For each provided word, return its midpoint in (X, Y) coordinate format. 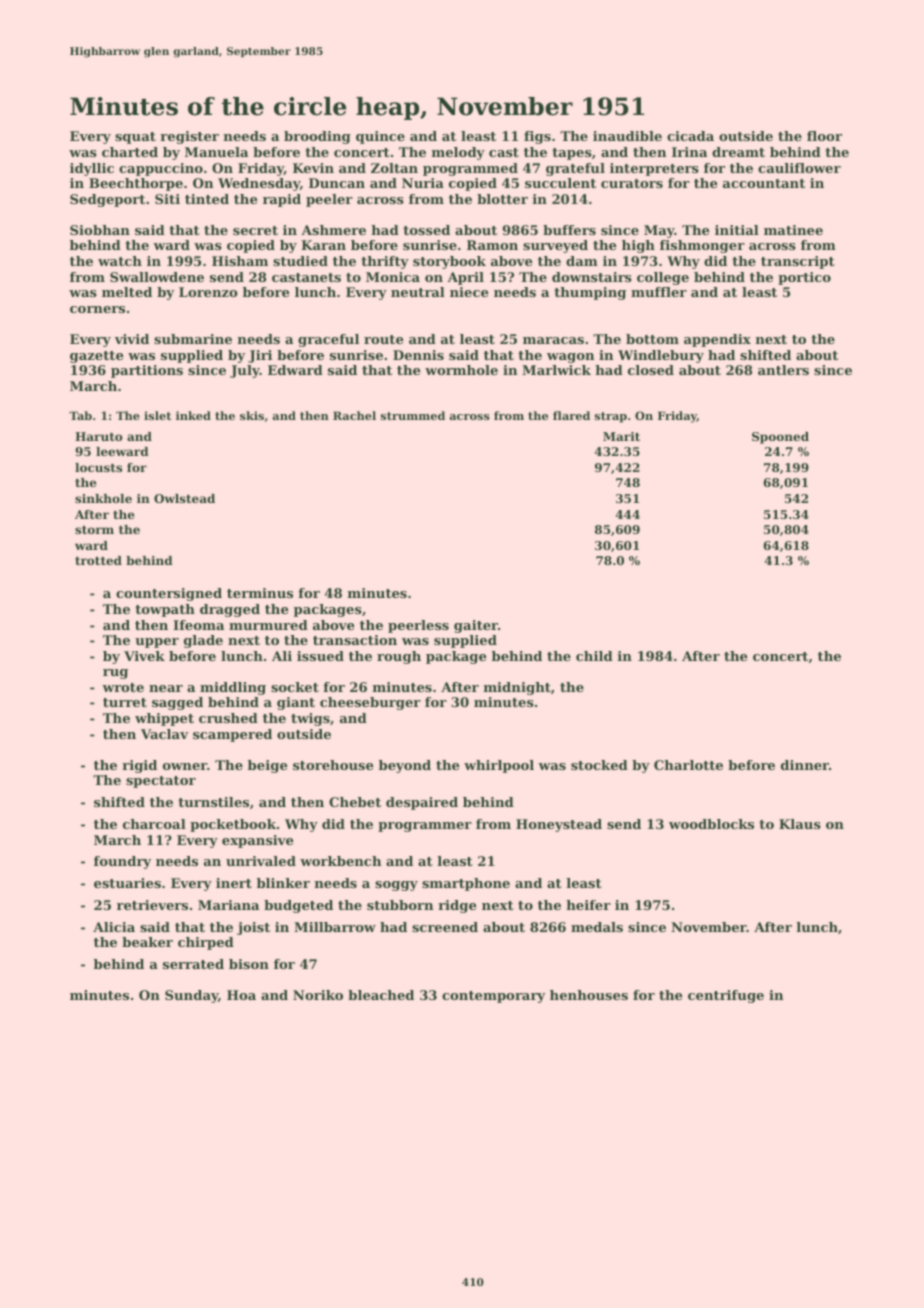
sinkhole (103, 498)
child (594, 656)
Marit (621, 436)
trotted (98, 560)
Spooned (780, 438)
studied (300, 261)
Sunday (191, 996)
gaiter (476, 626)
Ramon (492, 245)
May (659, 231)
